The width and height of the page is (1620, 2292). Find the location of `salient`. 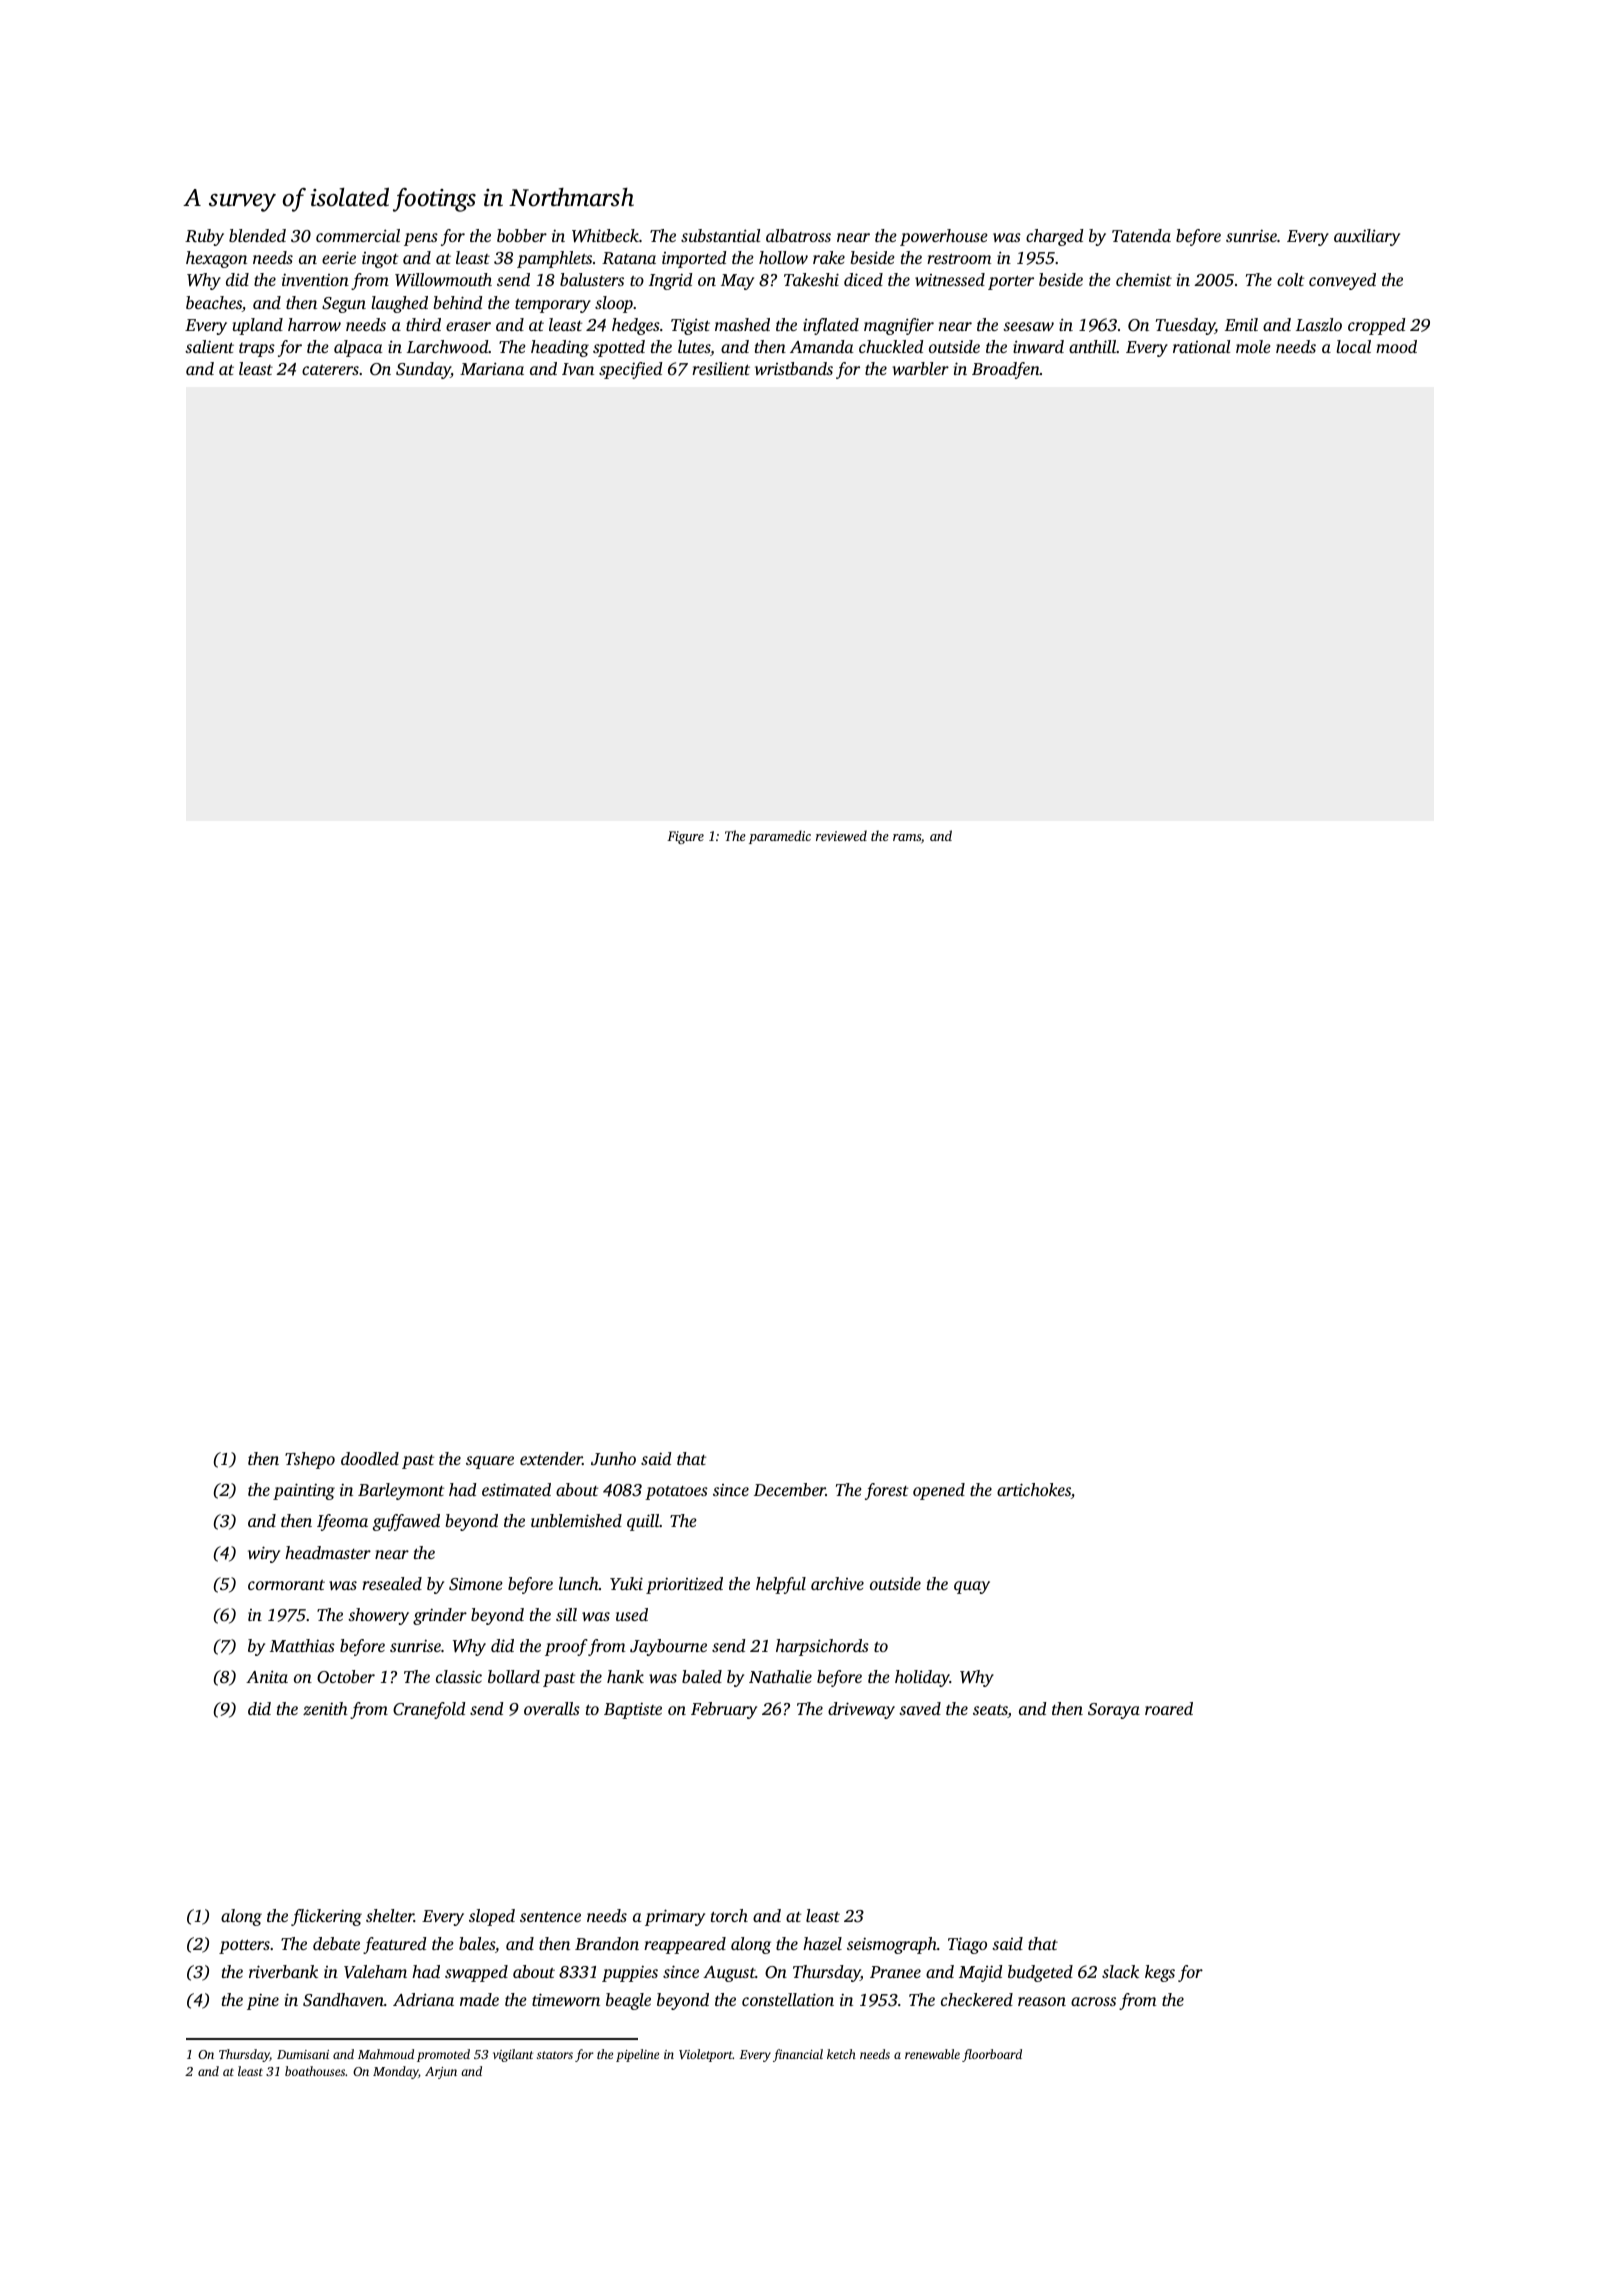

salient is located at coordinates (209, 346).
